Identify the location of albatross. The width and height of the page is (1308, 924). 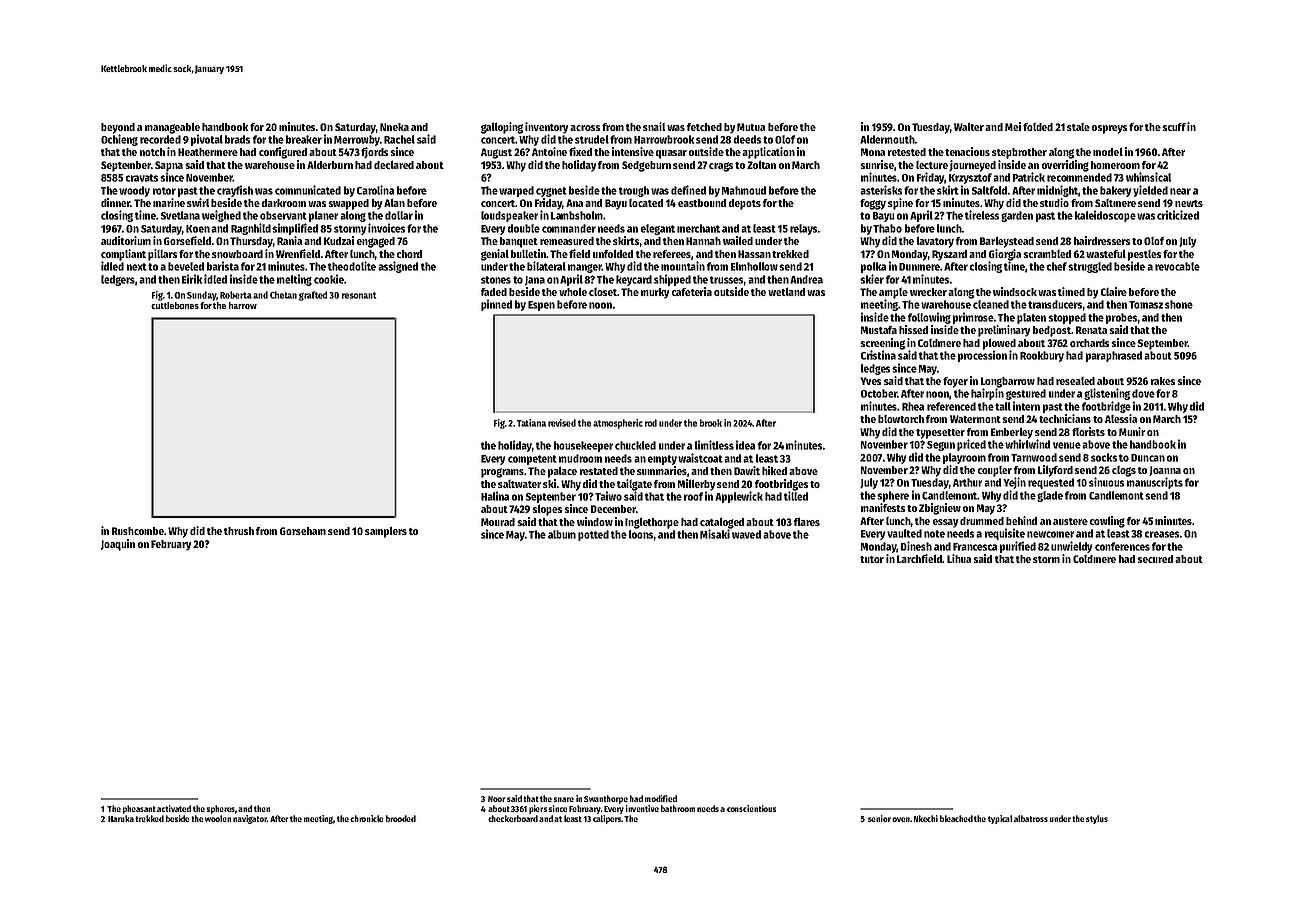
(1031, 818).
